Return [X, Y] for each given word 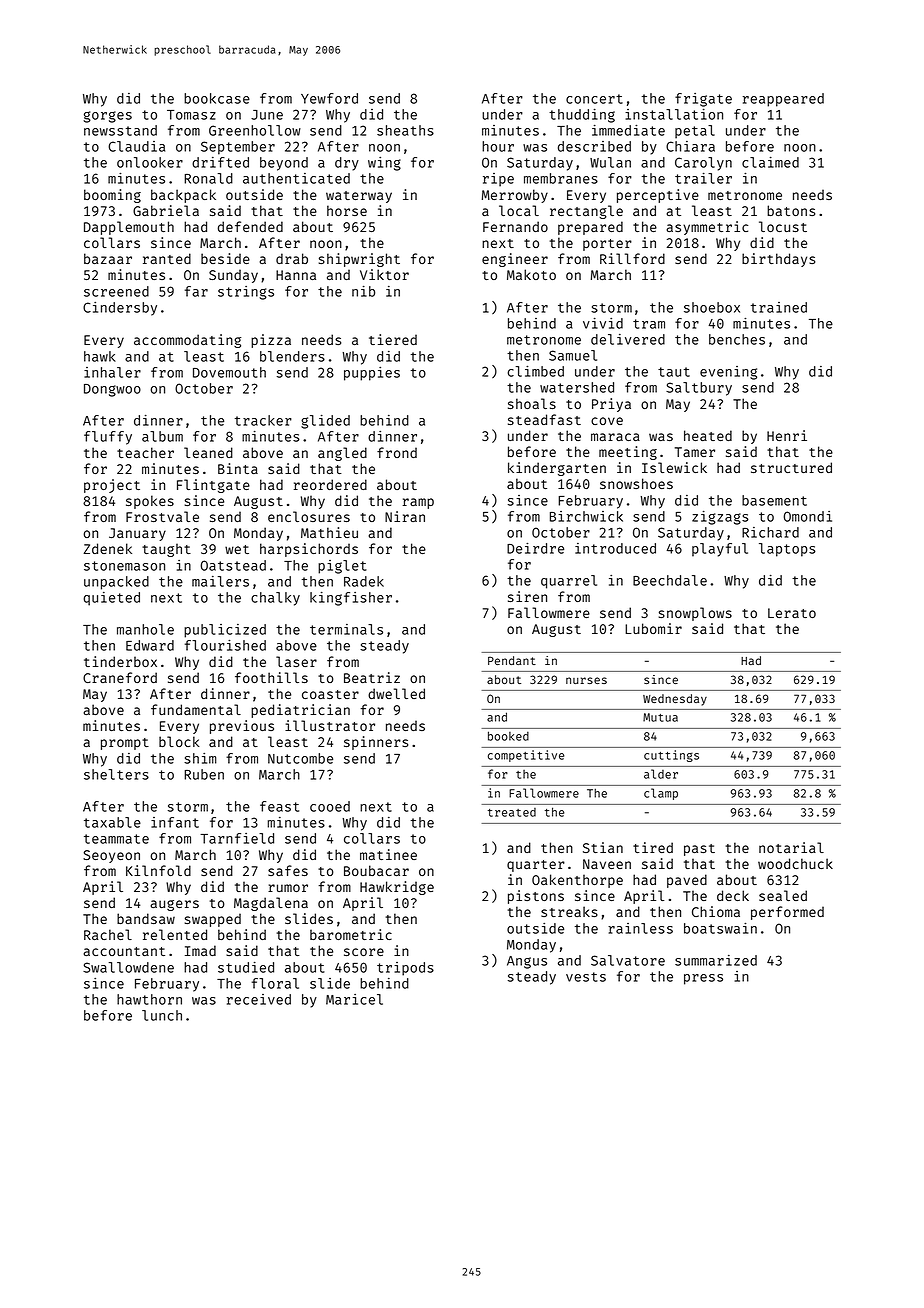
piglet [342, 567]
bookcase [217, 98]
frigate [703, 100]
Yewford [329, 98]
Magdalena [271, 904]
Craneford [120, 677]
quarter [536, 866]
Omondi [808, 516]
